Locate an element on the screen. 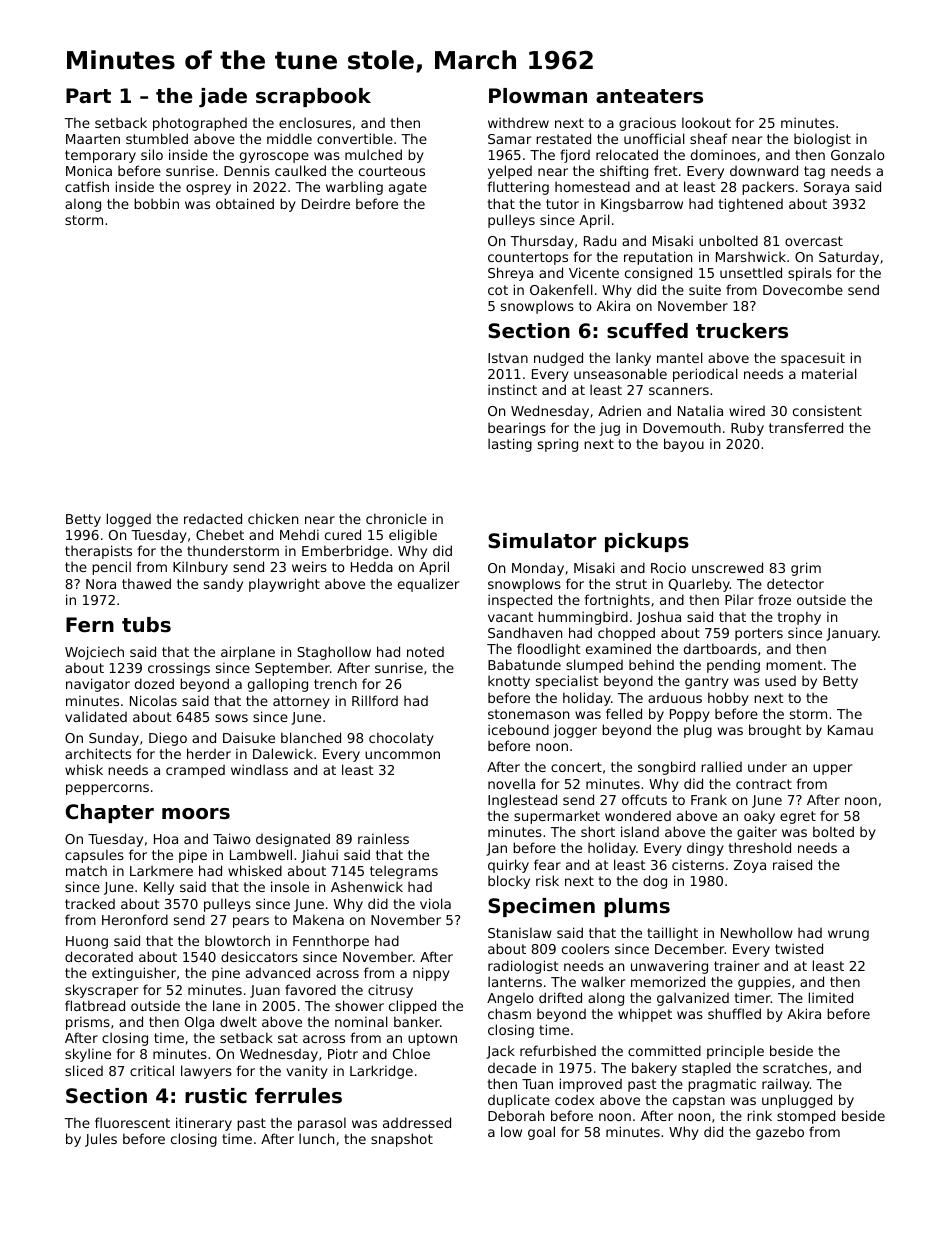  dartboards is located at coordinates (720, 648).
